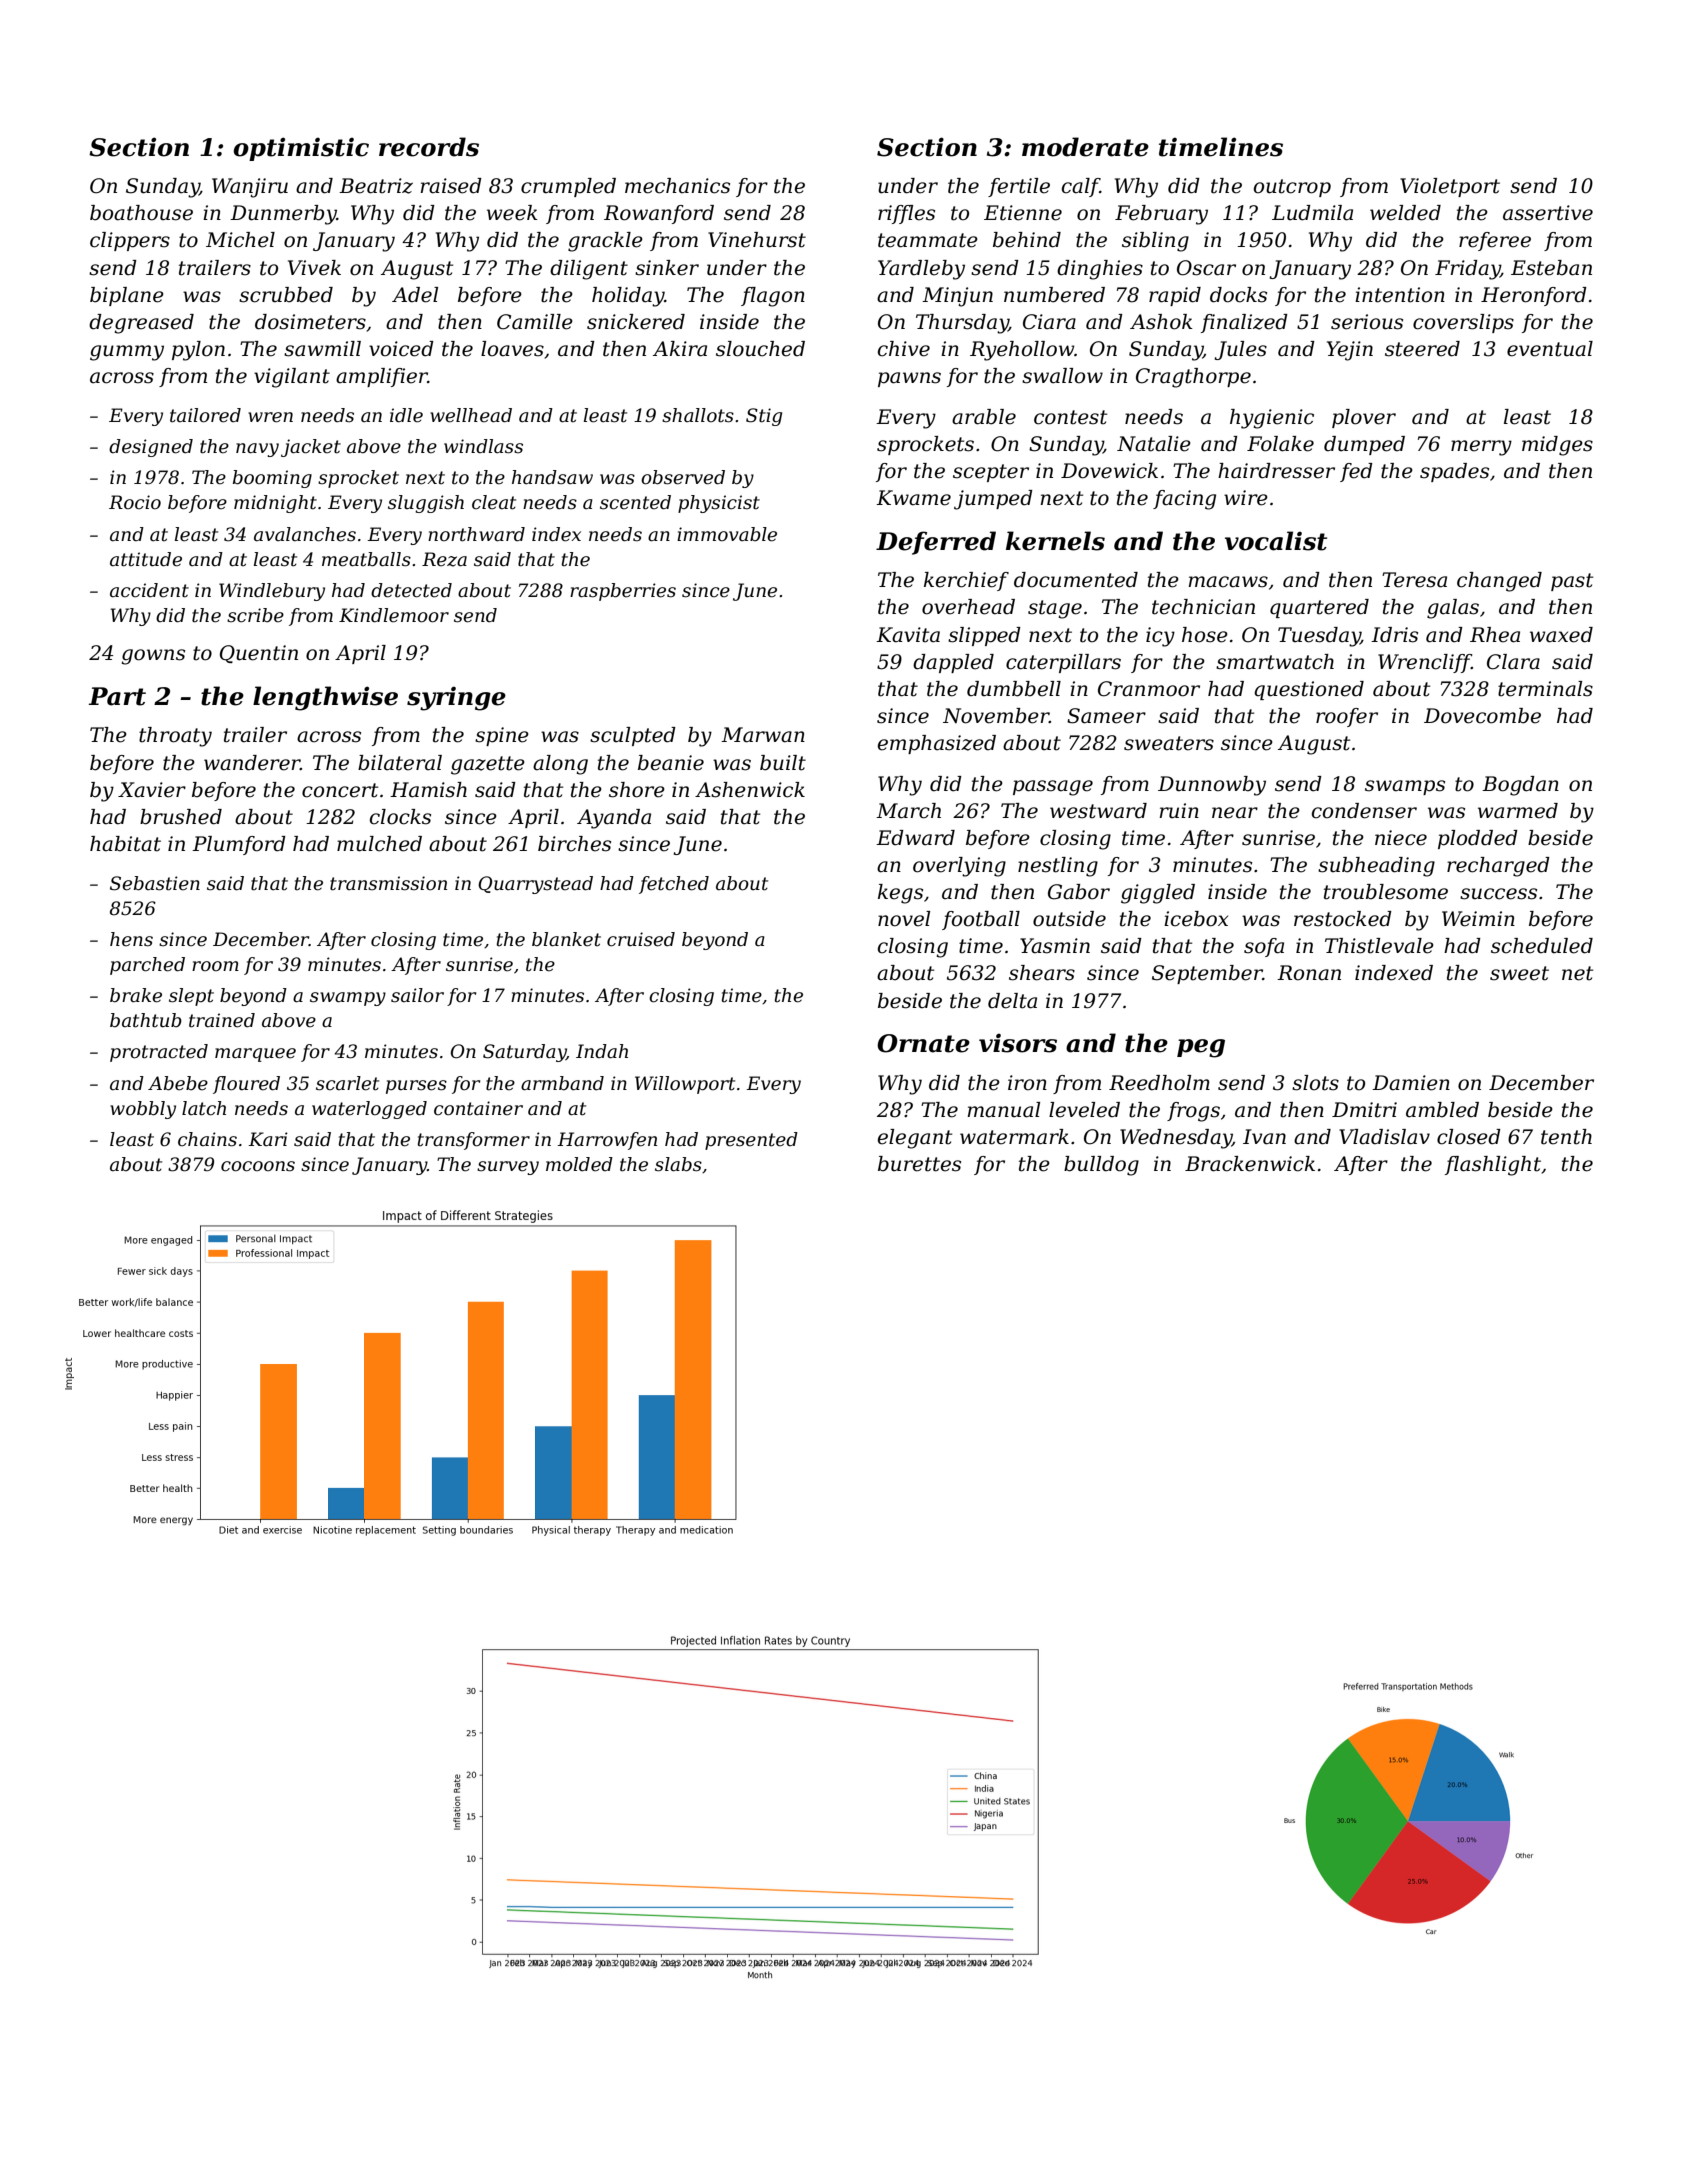  What do you see at coordinates (1450, 187) in the document?
I see `Violetport` at bounding box center [1450, 187].
